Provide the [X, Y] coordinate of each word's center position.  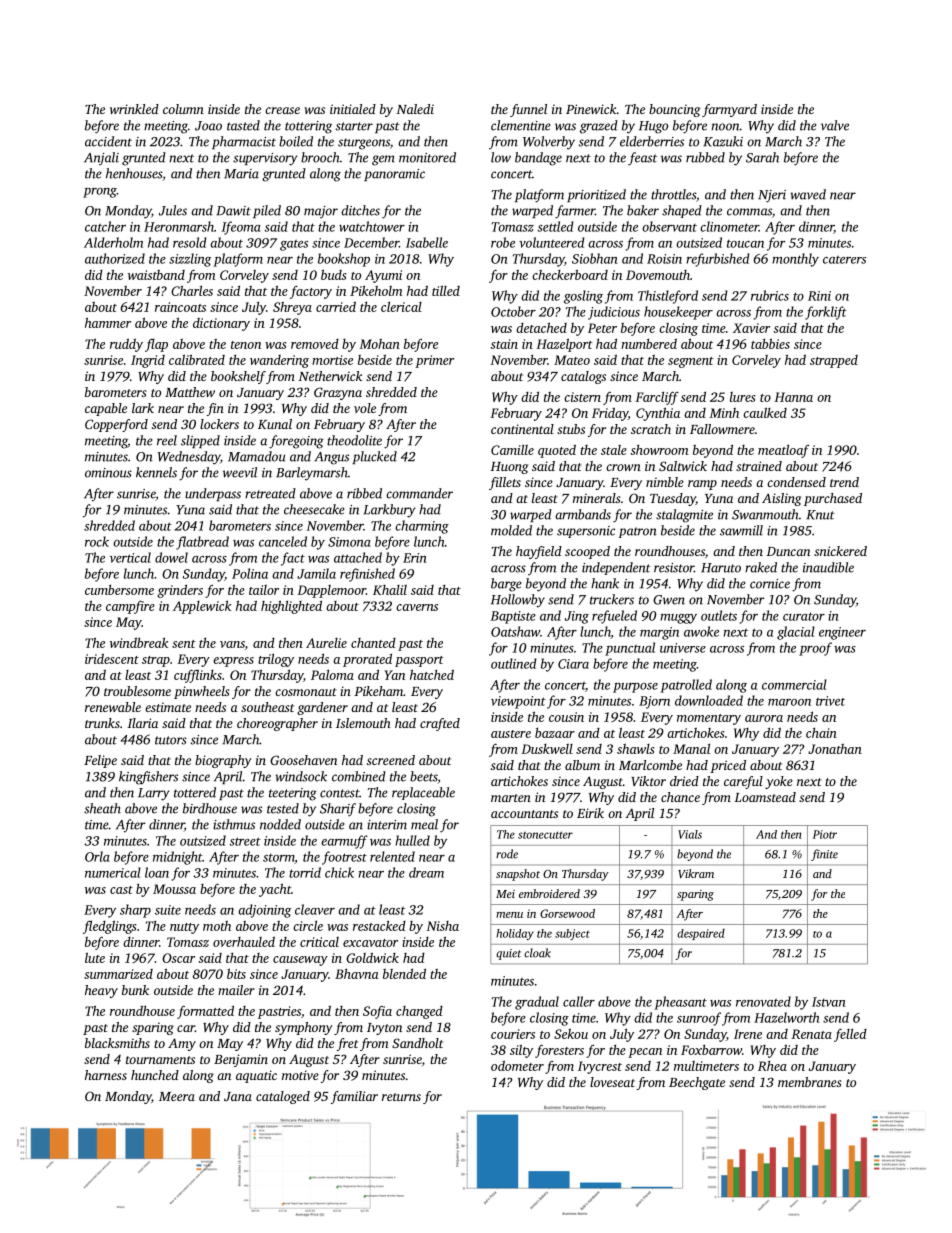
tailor [264, 590]
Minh [724, 413]
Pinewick [591, 109]
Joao [208, 126]
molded [511, 530]
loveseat [612, 1082]
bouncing [674, 110]
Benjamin [241, 1060]
